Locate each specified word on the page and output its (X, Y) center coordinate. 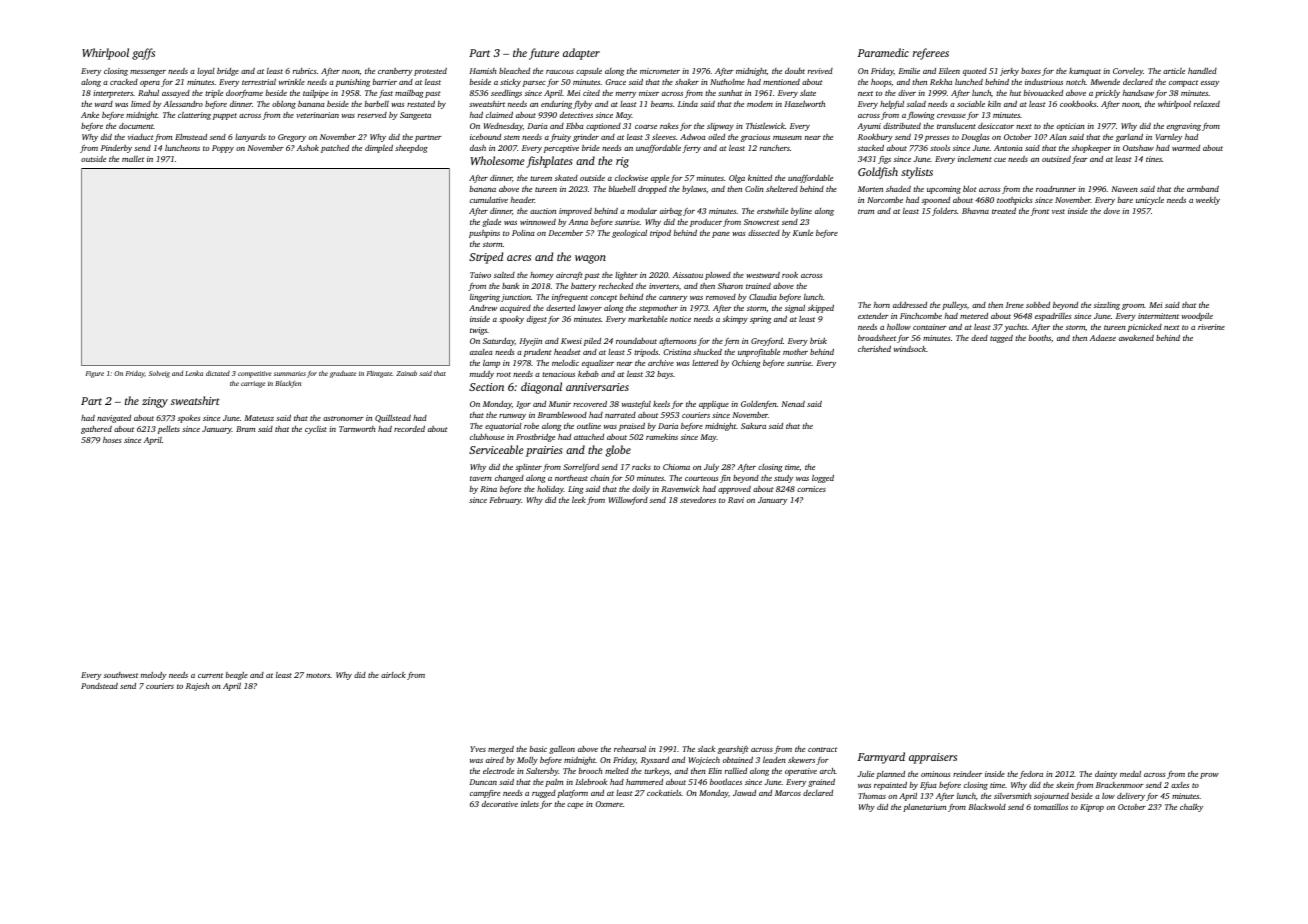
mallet (133, 159)
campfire (485, 794)
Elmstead (191, 137)
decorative (500, 804)
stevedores (698, 500)
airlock (393, 675)
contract (822, 749)
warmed (1186, 148)
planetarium (924, 808)
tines (1154, 159)
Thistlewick (765, 126)
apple (660, 179)
